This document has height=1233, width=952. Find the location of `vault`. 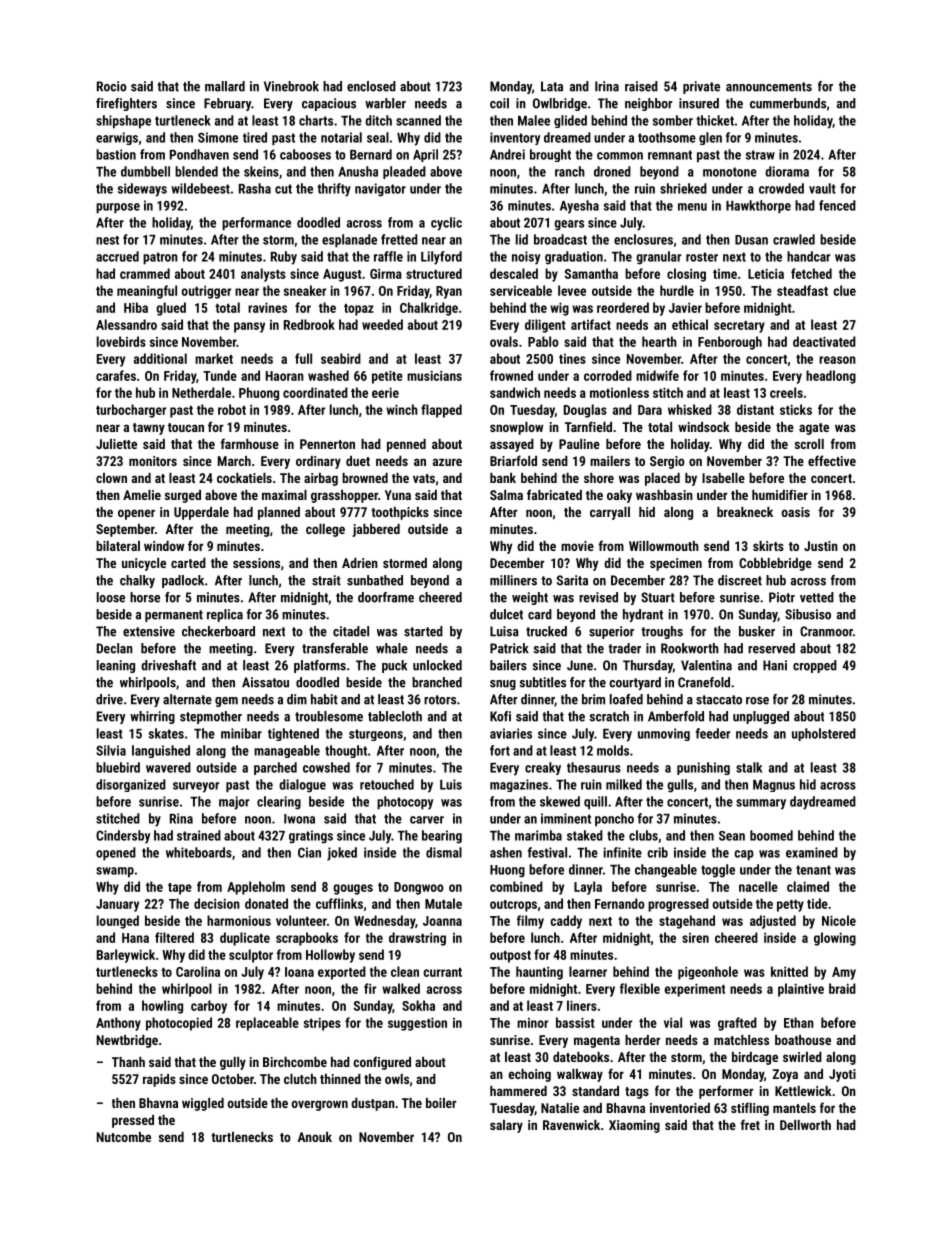

vault is located at coordinates (822, 188).
